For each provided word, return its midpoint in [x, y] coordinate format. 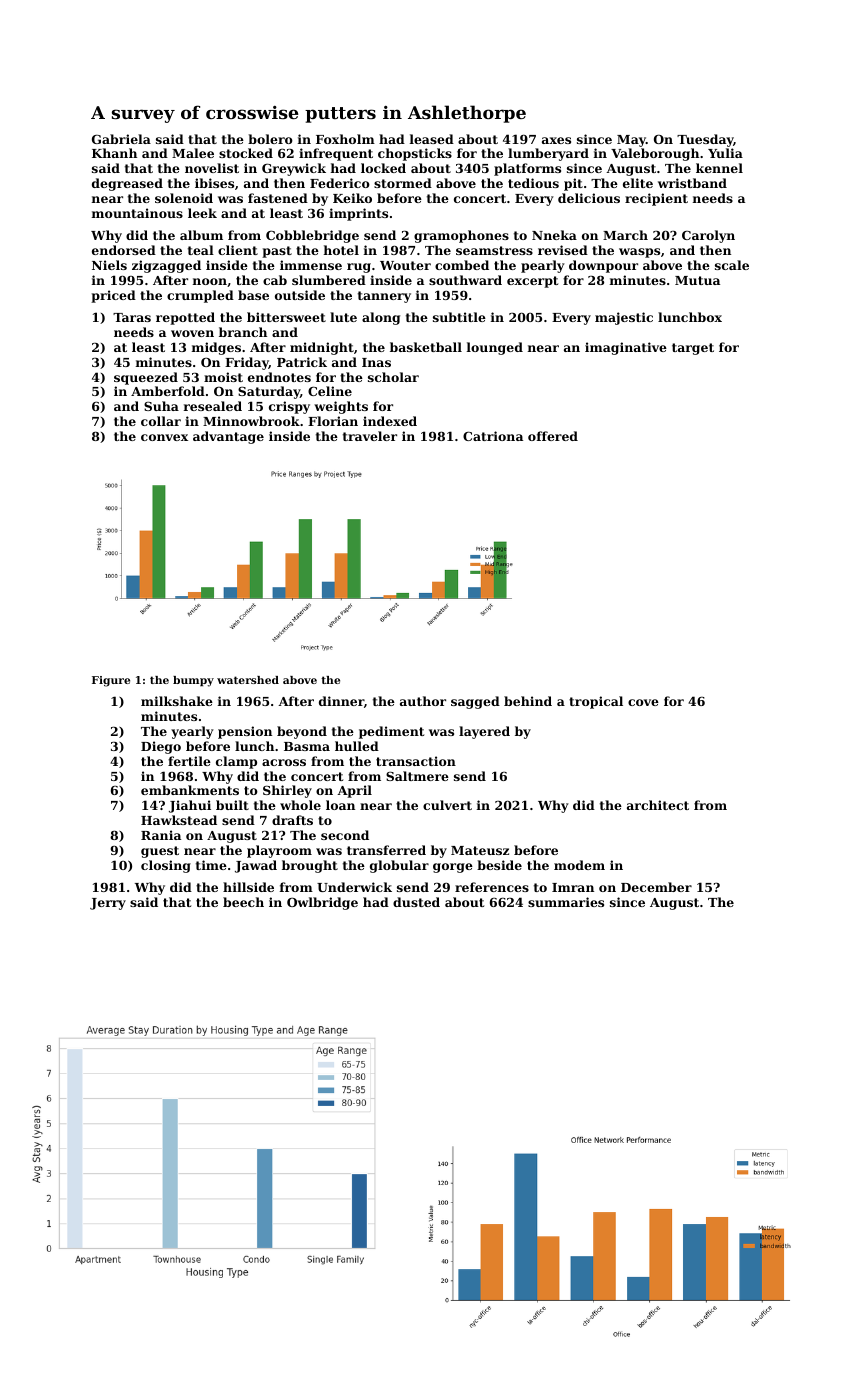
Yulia [725, 153]
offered [553, 436]
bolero [270, 139]
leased [432, 139]
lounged [495, 348]
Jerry [108, 904]
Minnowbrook [251, 421]
